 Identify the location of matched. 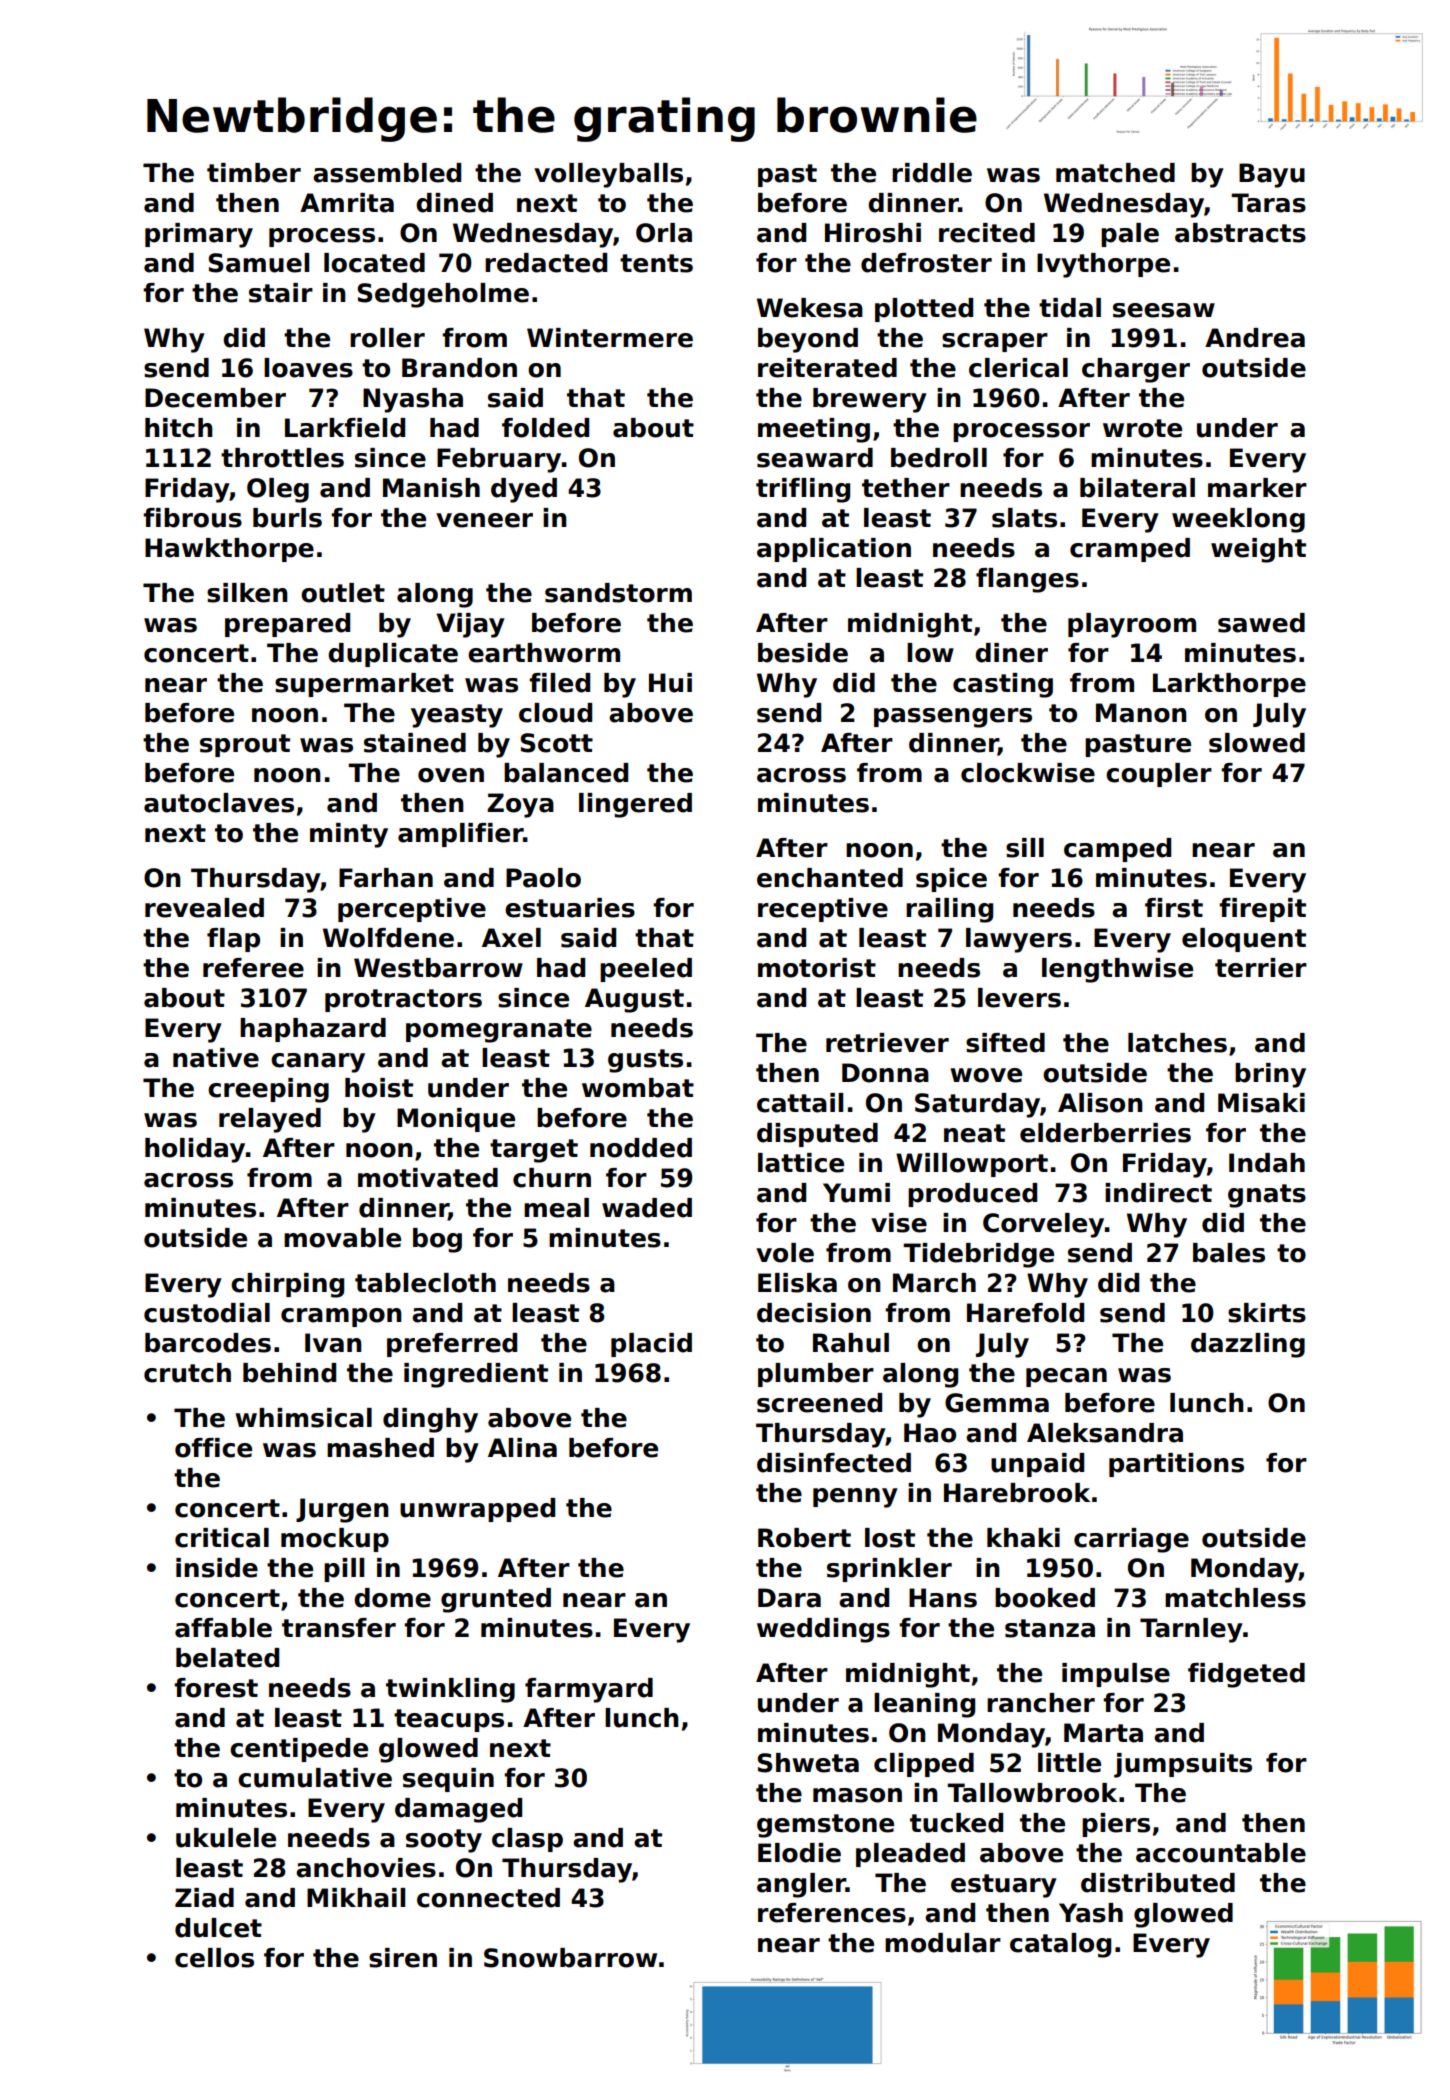
(1115, 173).
